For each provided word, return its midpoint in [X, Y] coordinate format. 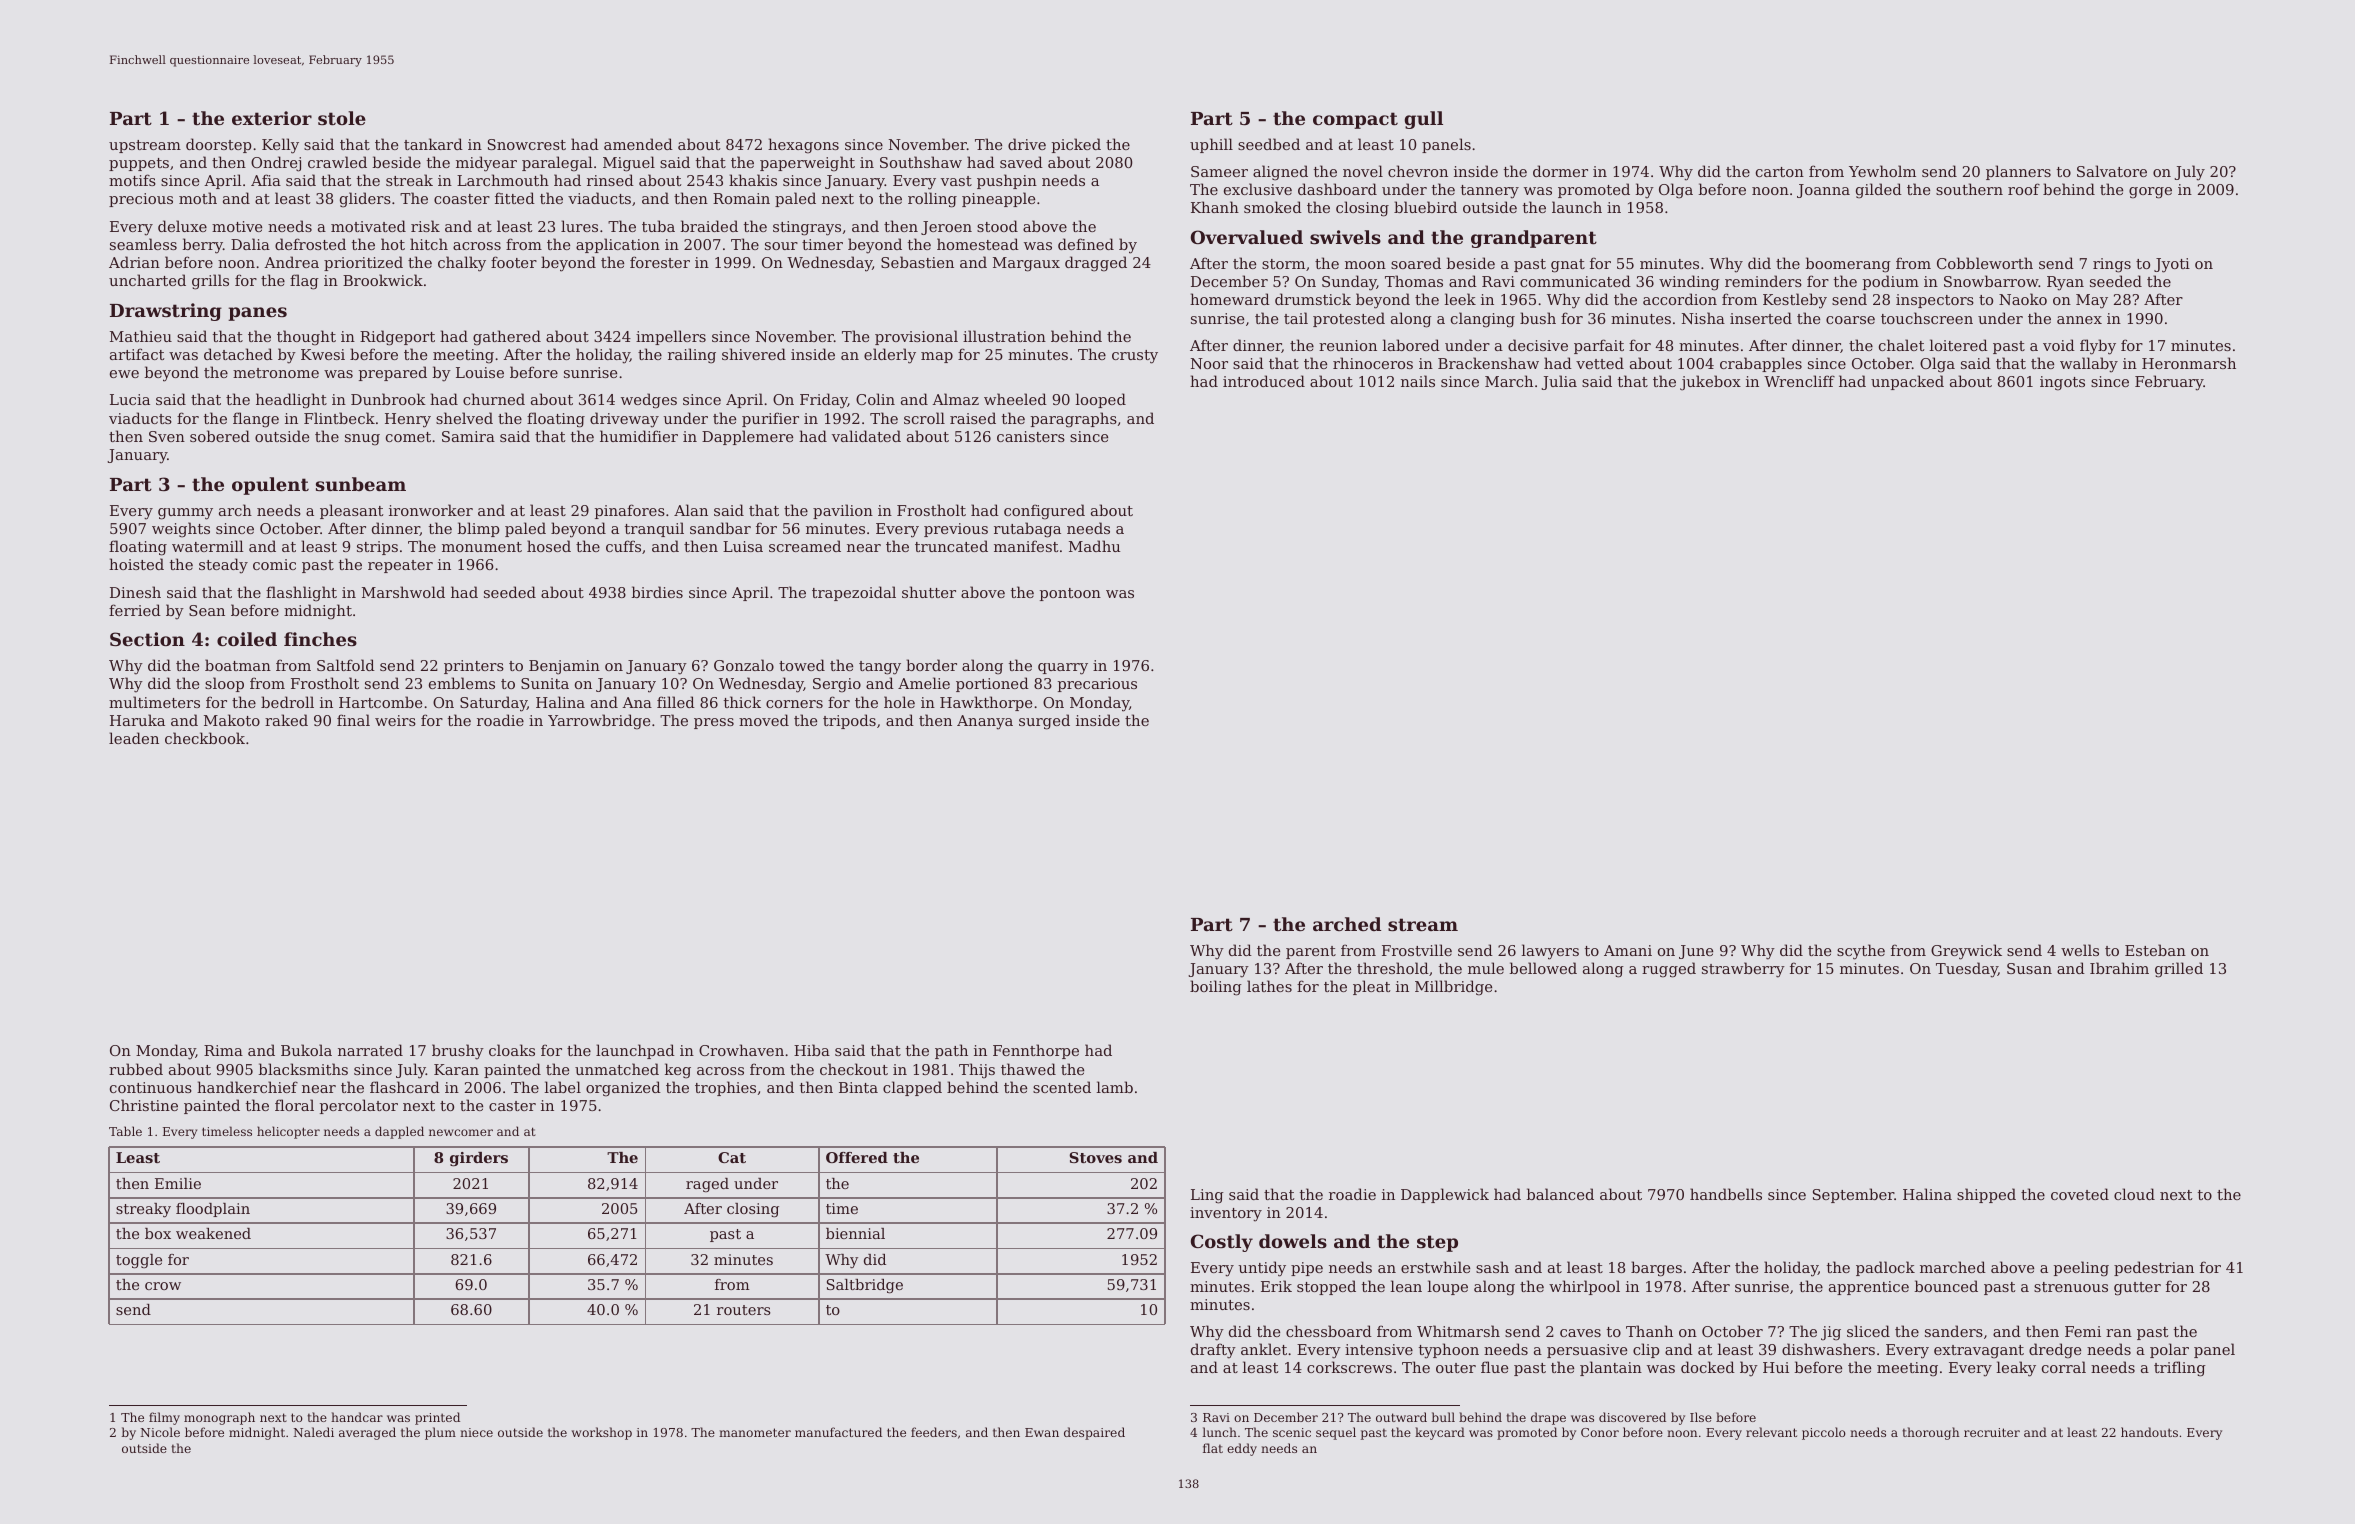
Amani [1628, 950]
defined [1086, 244]
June [1696, 952]
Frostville [1417, 950]
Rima [223, 1050]
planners [2018, 172]
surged [1044, 722]
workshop [602, 1433]
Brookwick [383, 280]
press [714, 723]
